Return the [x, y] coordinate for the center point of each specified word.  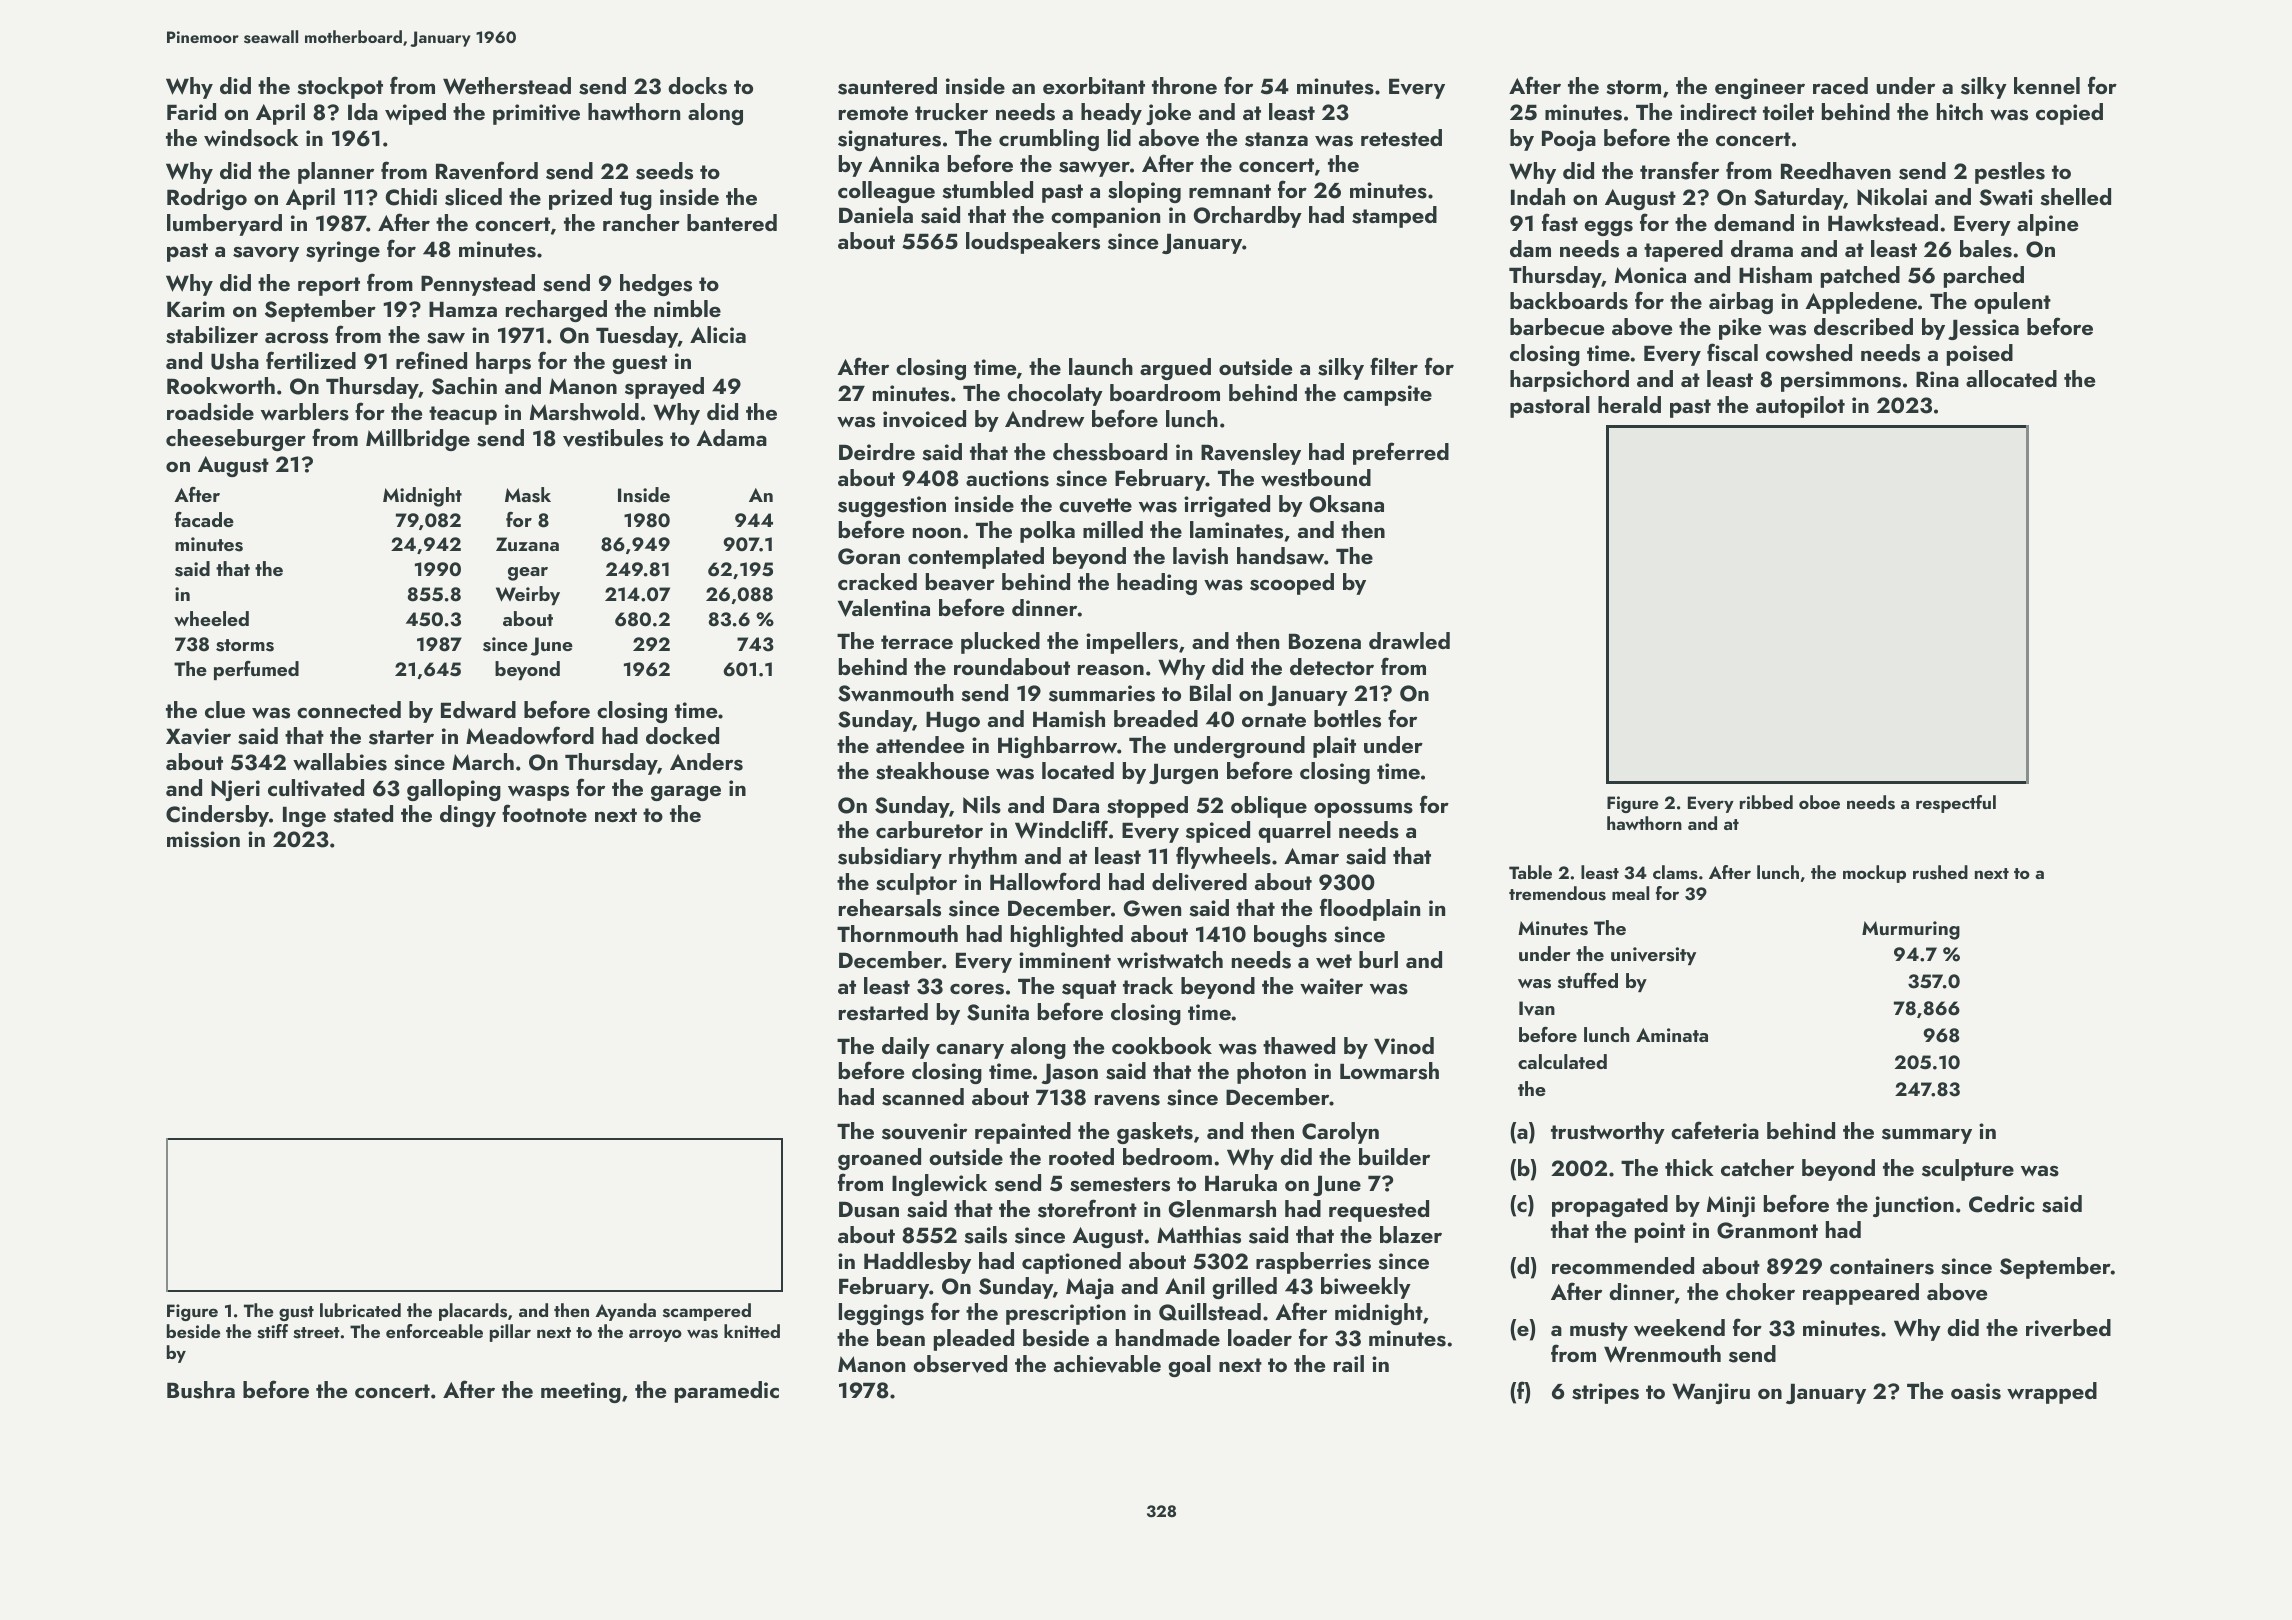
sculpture [1968, 1170]
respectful [1956, 804]
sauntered [887, 86]
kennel [2047, 85]
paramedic [727, 1392]
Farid [191, 111]
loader [1260, 1337]
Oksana [1347, 504]
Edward [478, 709]
